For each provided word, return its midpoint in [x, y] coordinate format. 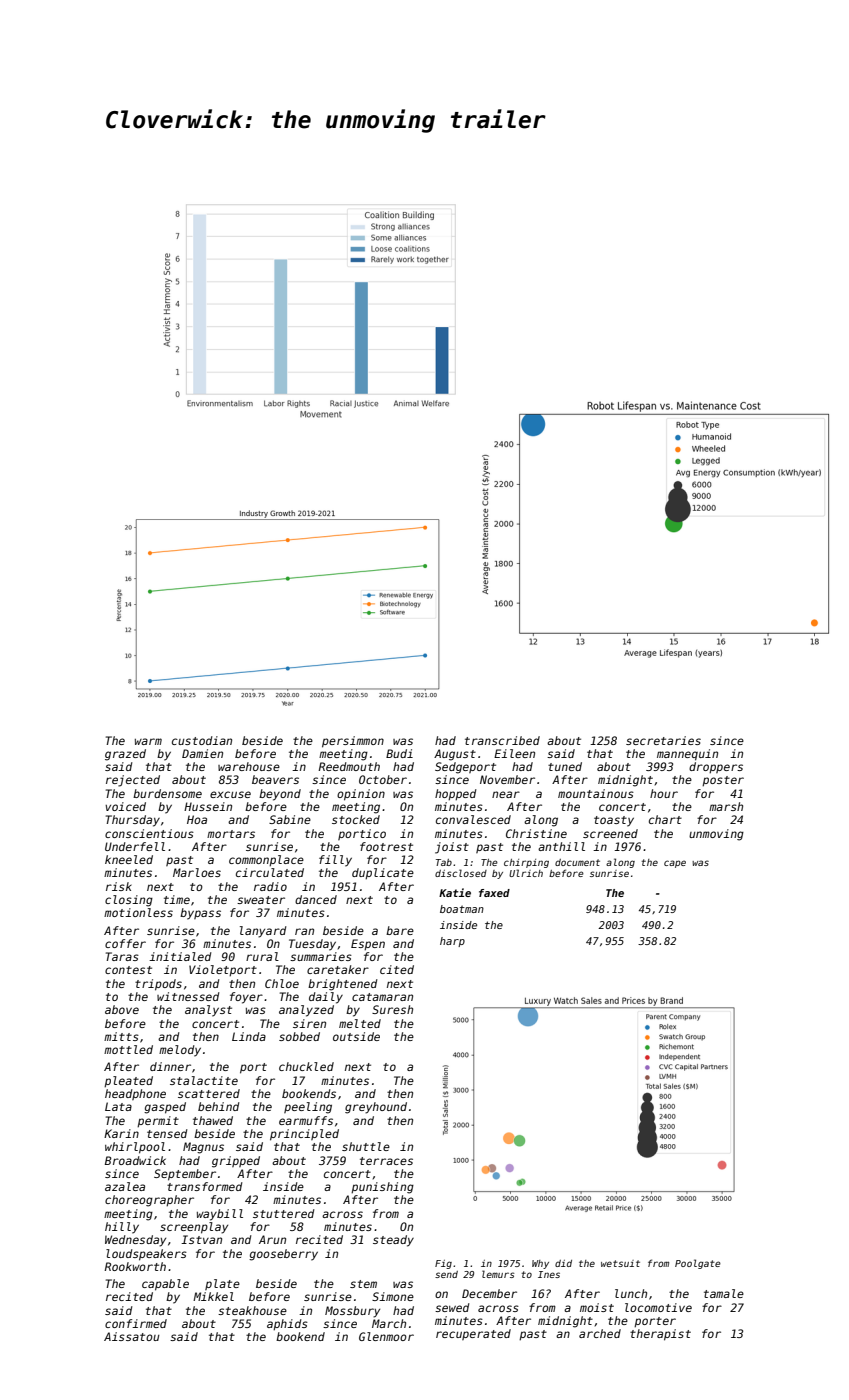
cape [675, 864]
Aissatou [132, 1336]
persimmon [353, 742]
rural [262, 956]
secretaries [663, 740]
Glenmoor [386, 1336]
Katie [455, 892]
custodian [202, 740]
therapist [660, 1335]
